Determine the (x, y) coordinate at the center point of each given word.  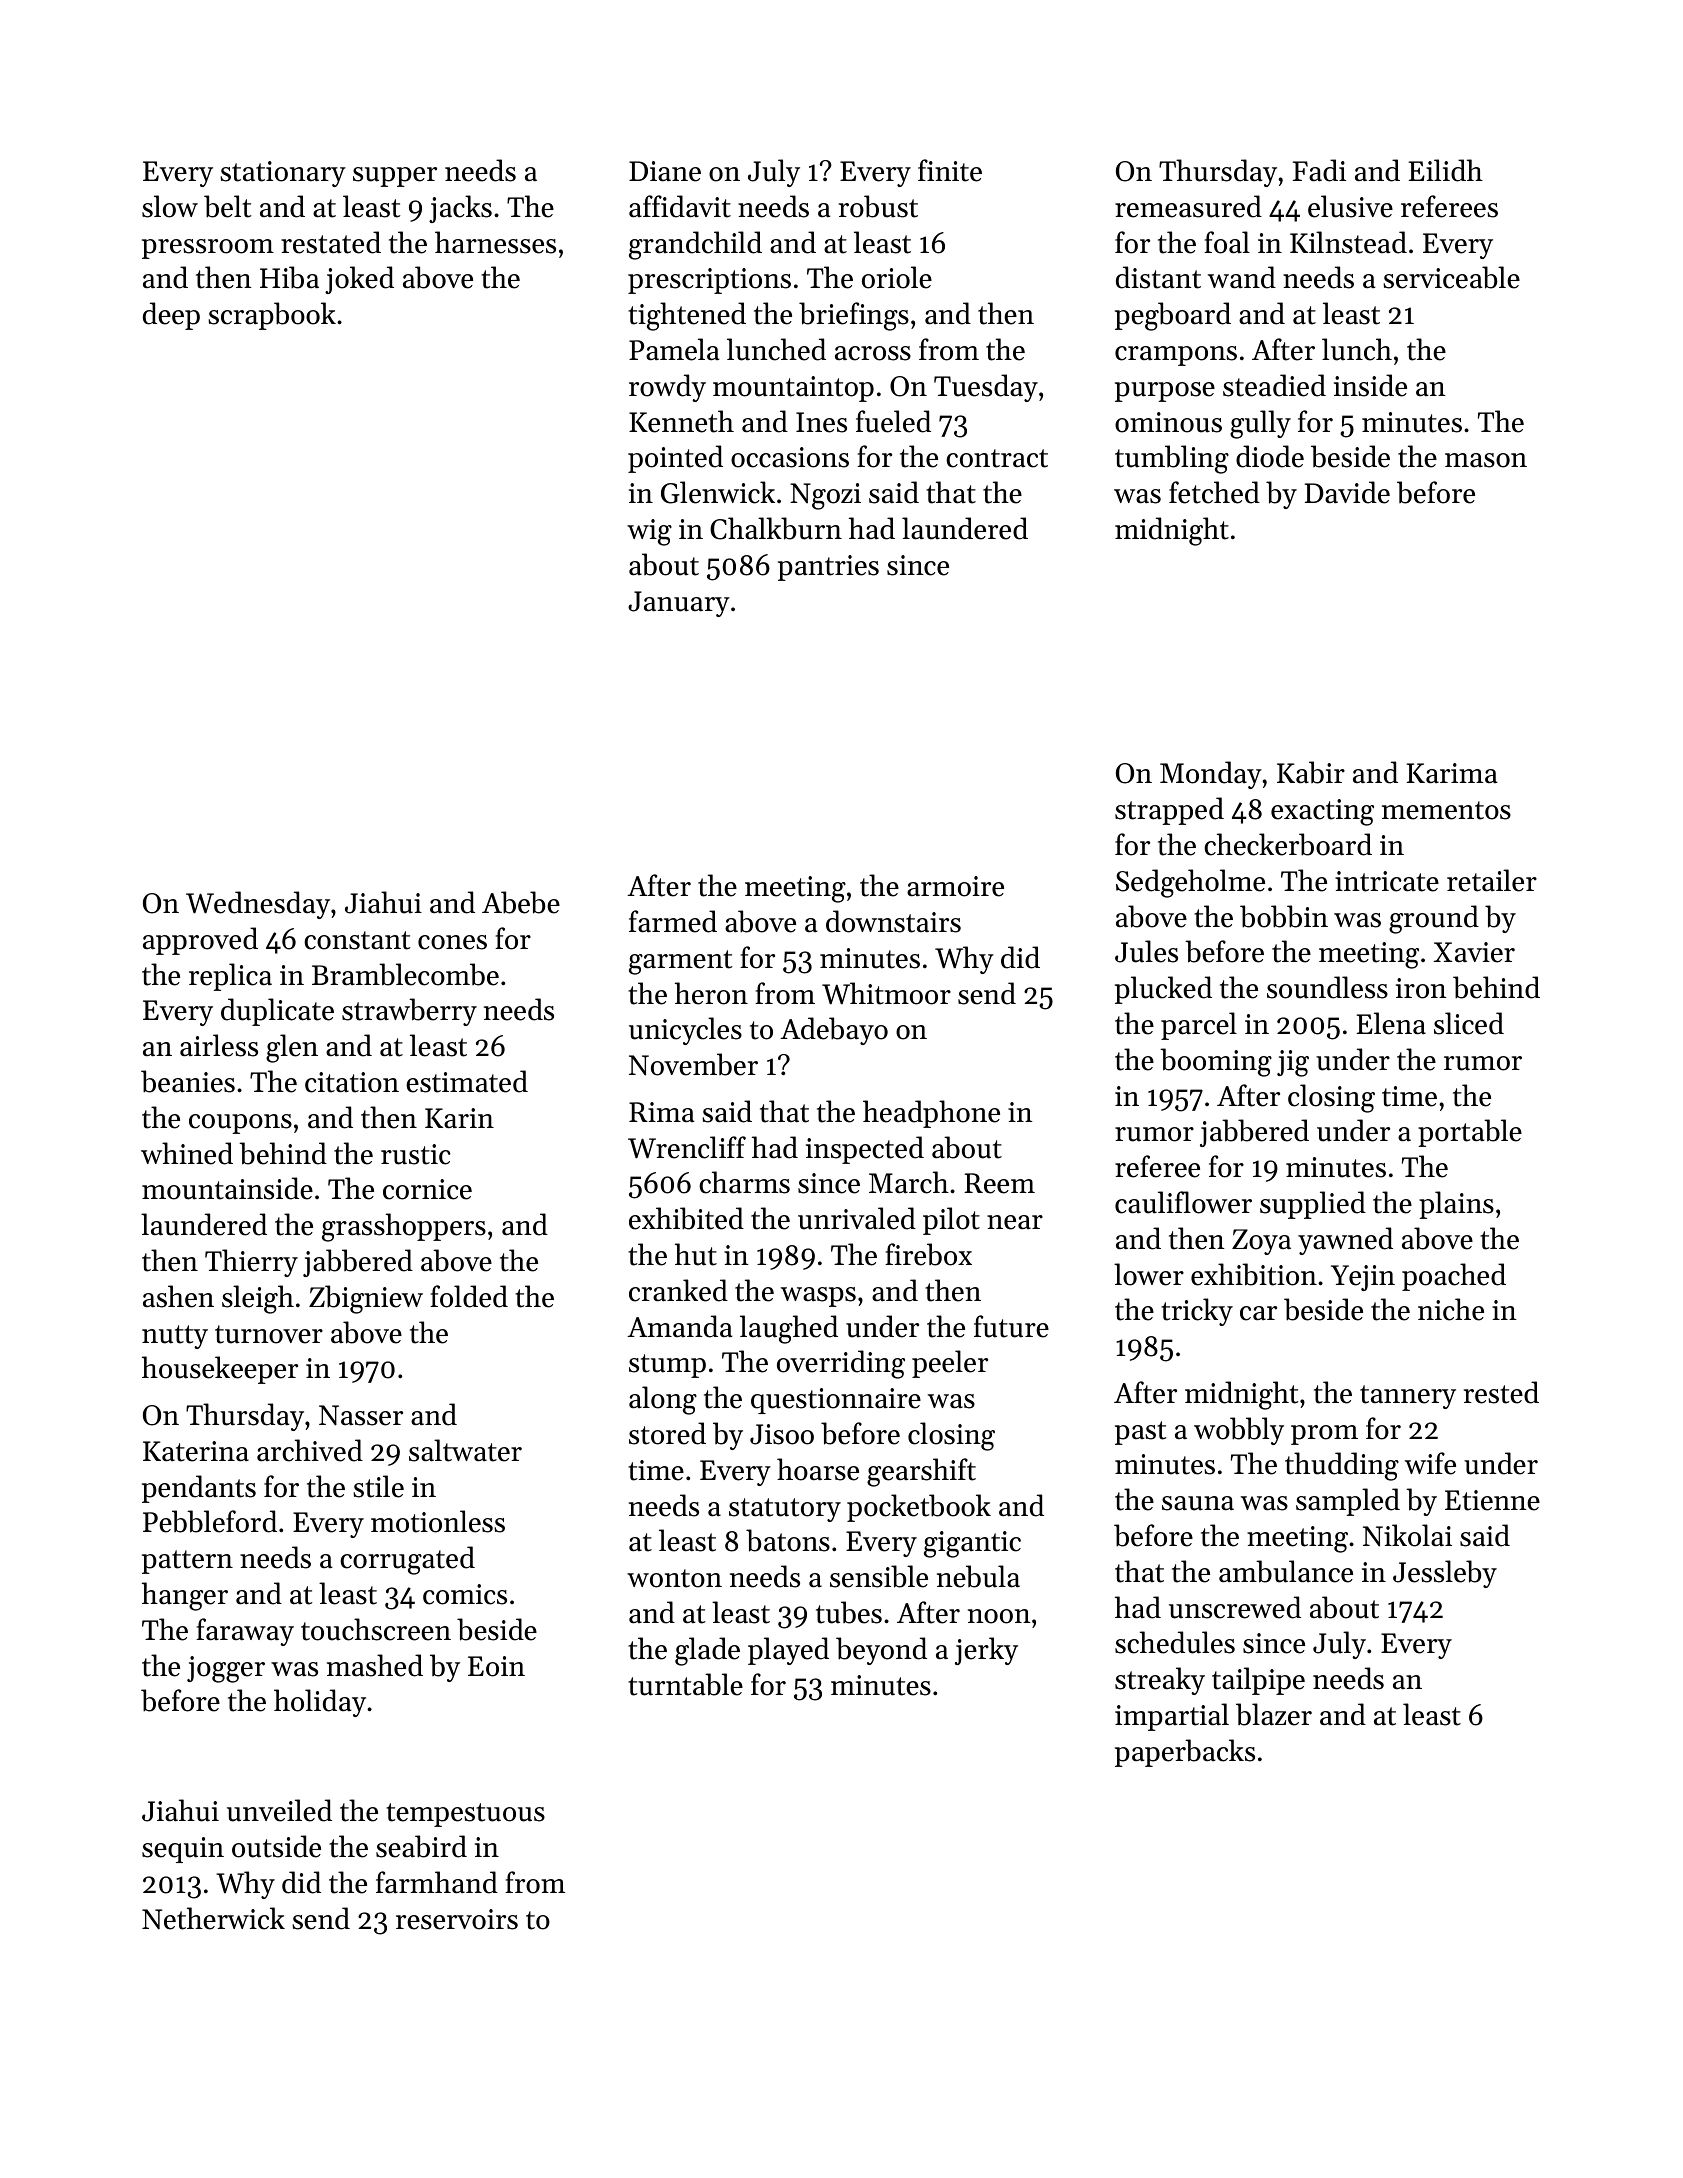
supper (395, 177)
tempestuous (465, 1815)
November (693, 1064)
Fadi (1319, 170)
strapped (1169, 811)
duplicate (277, 1012)
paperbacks (1185, 1753)
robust (878, 206)
